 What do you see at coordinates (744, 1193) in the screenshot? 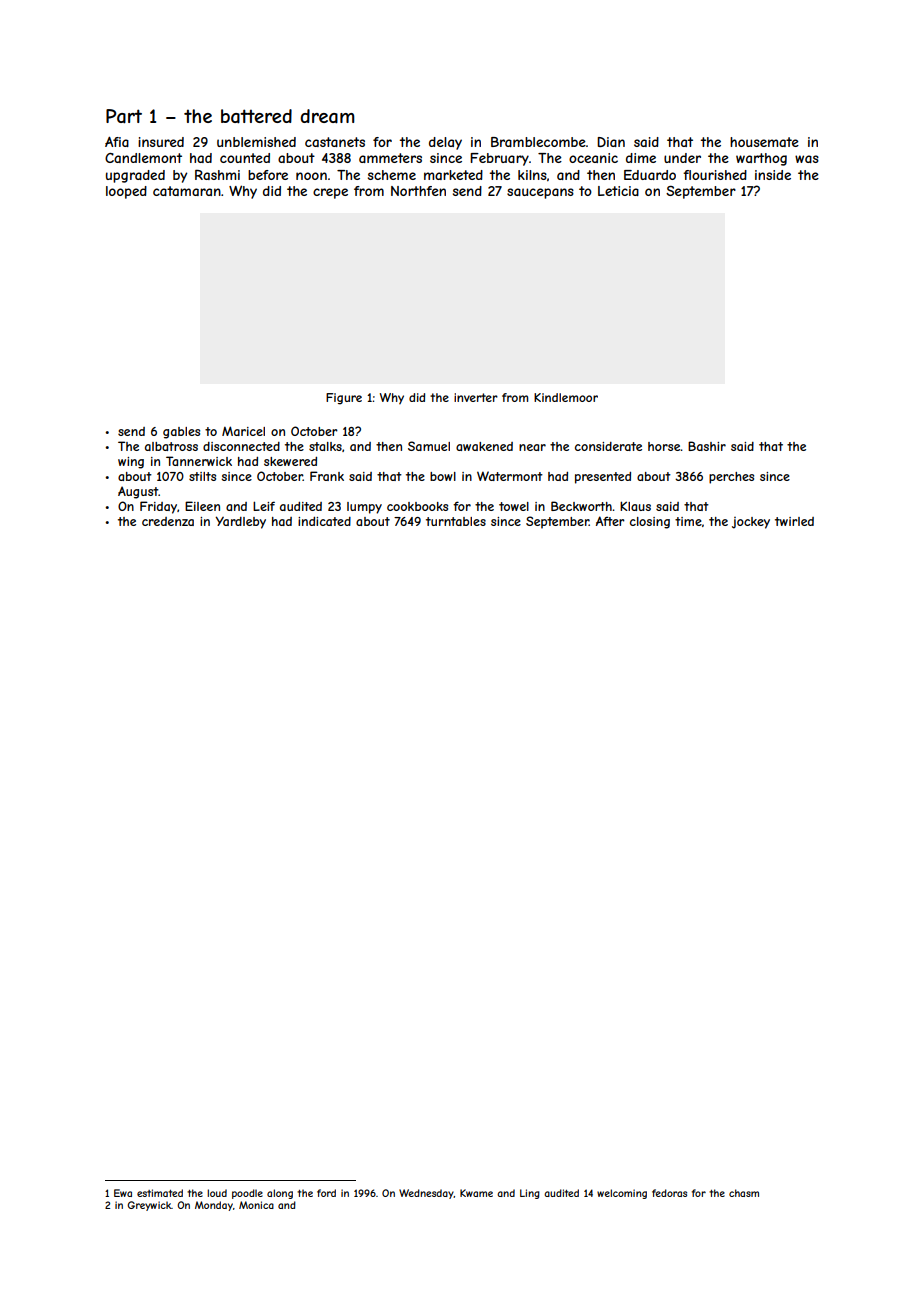
I see `chasm` at bounding box center [744, 1193].
